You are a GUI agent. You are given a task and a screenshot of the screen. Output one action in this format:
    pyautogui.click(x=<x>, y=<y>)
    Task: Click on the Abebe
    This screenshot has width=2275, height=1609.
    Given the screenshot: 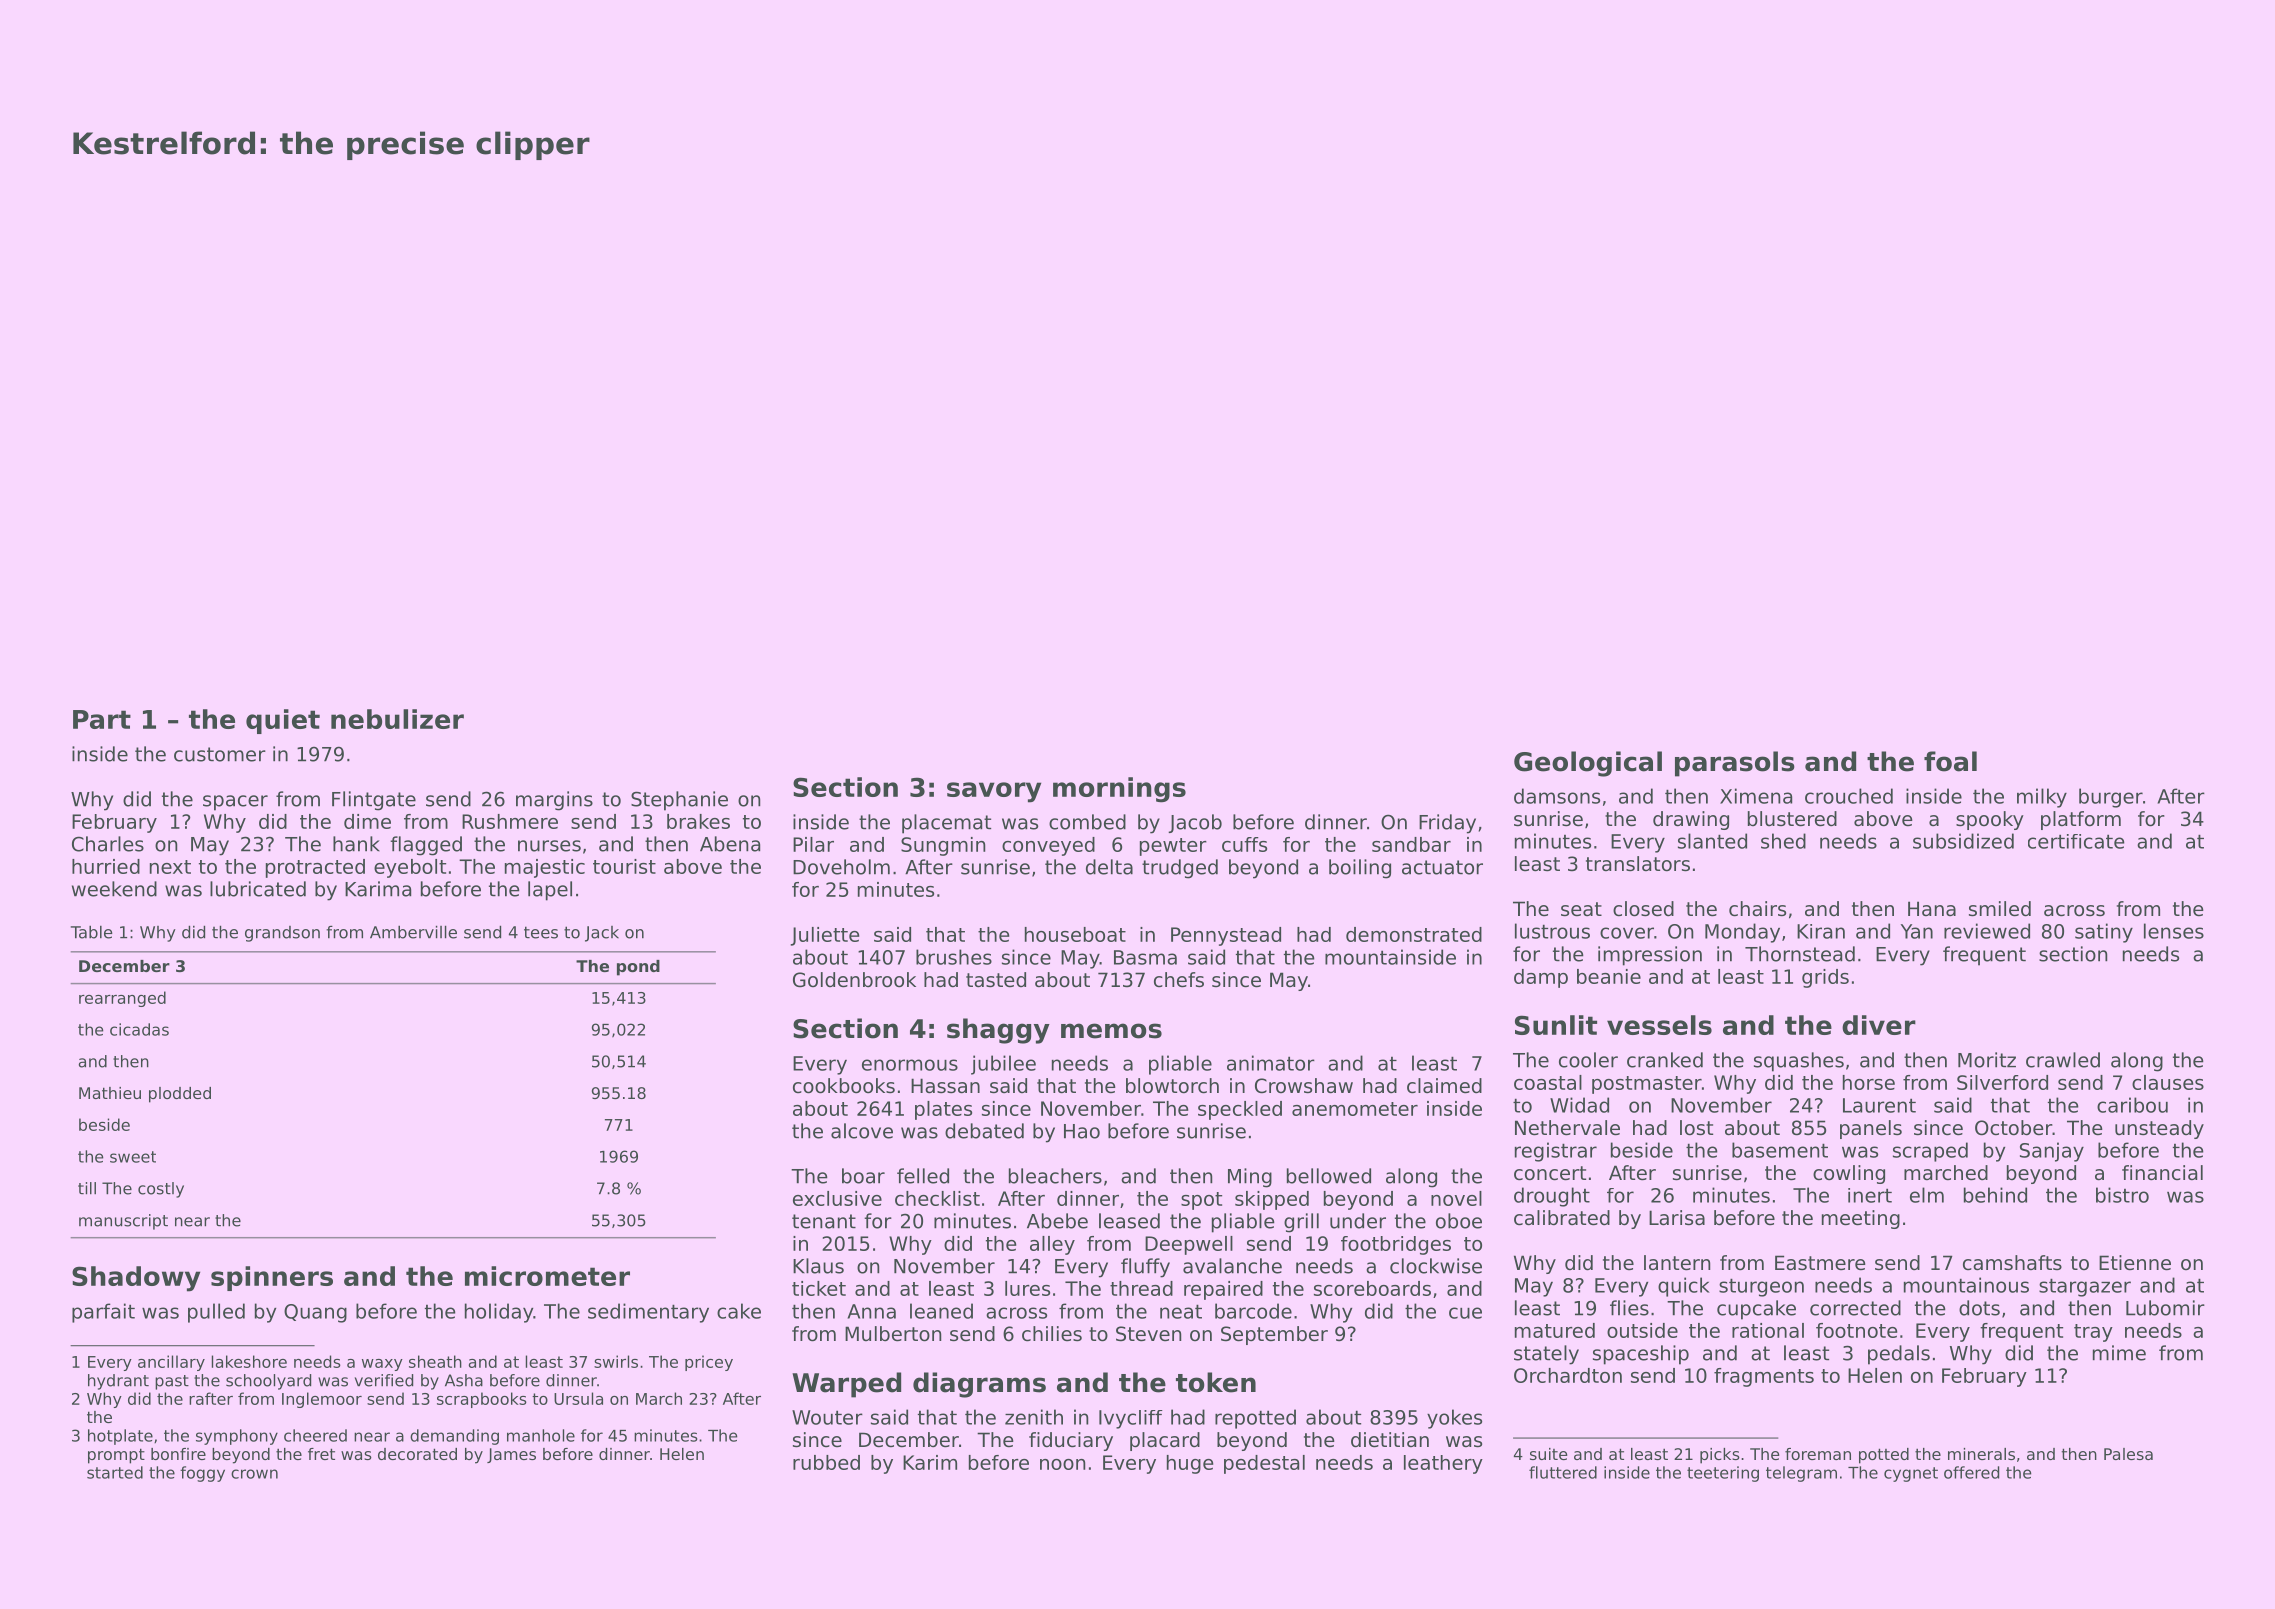 What is the action you would take?
    pyautogui.click(x=1057, y=1221)
